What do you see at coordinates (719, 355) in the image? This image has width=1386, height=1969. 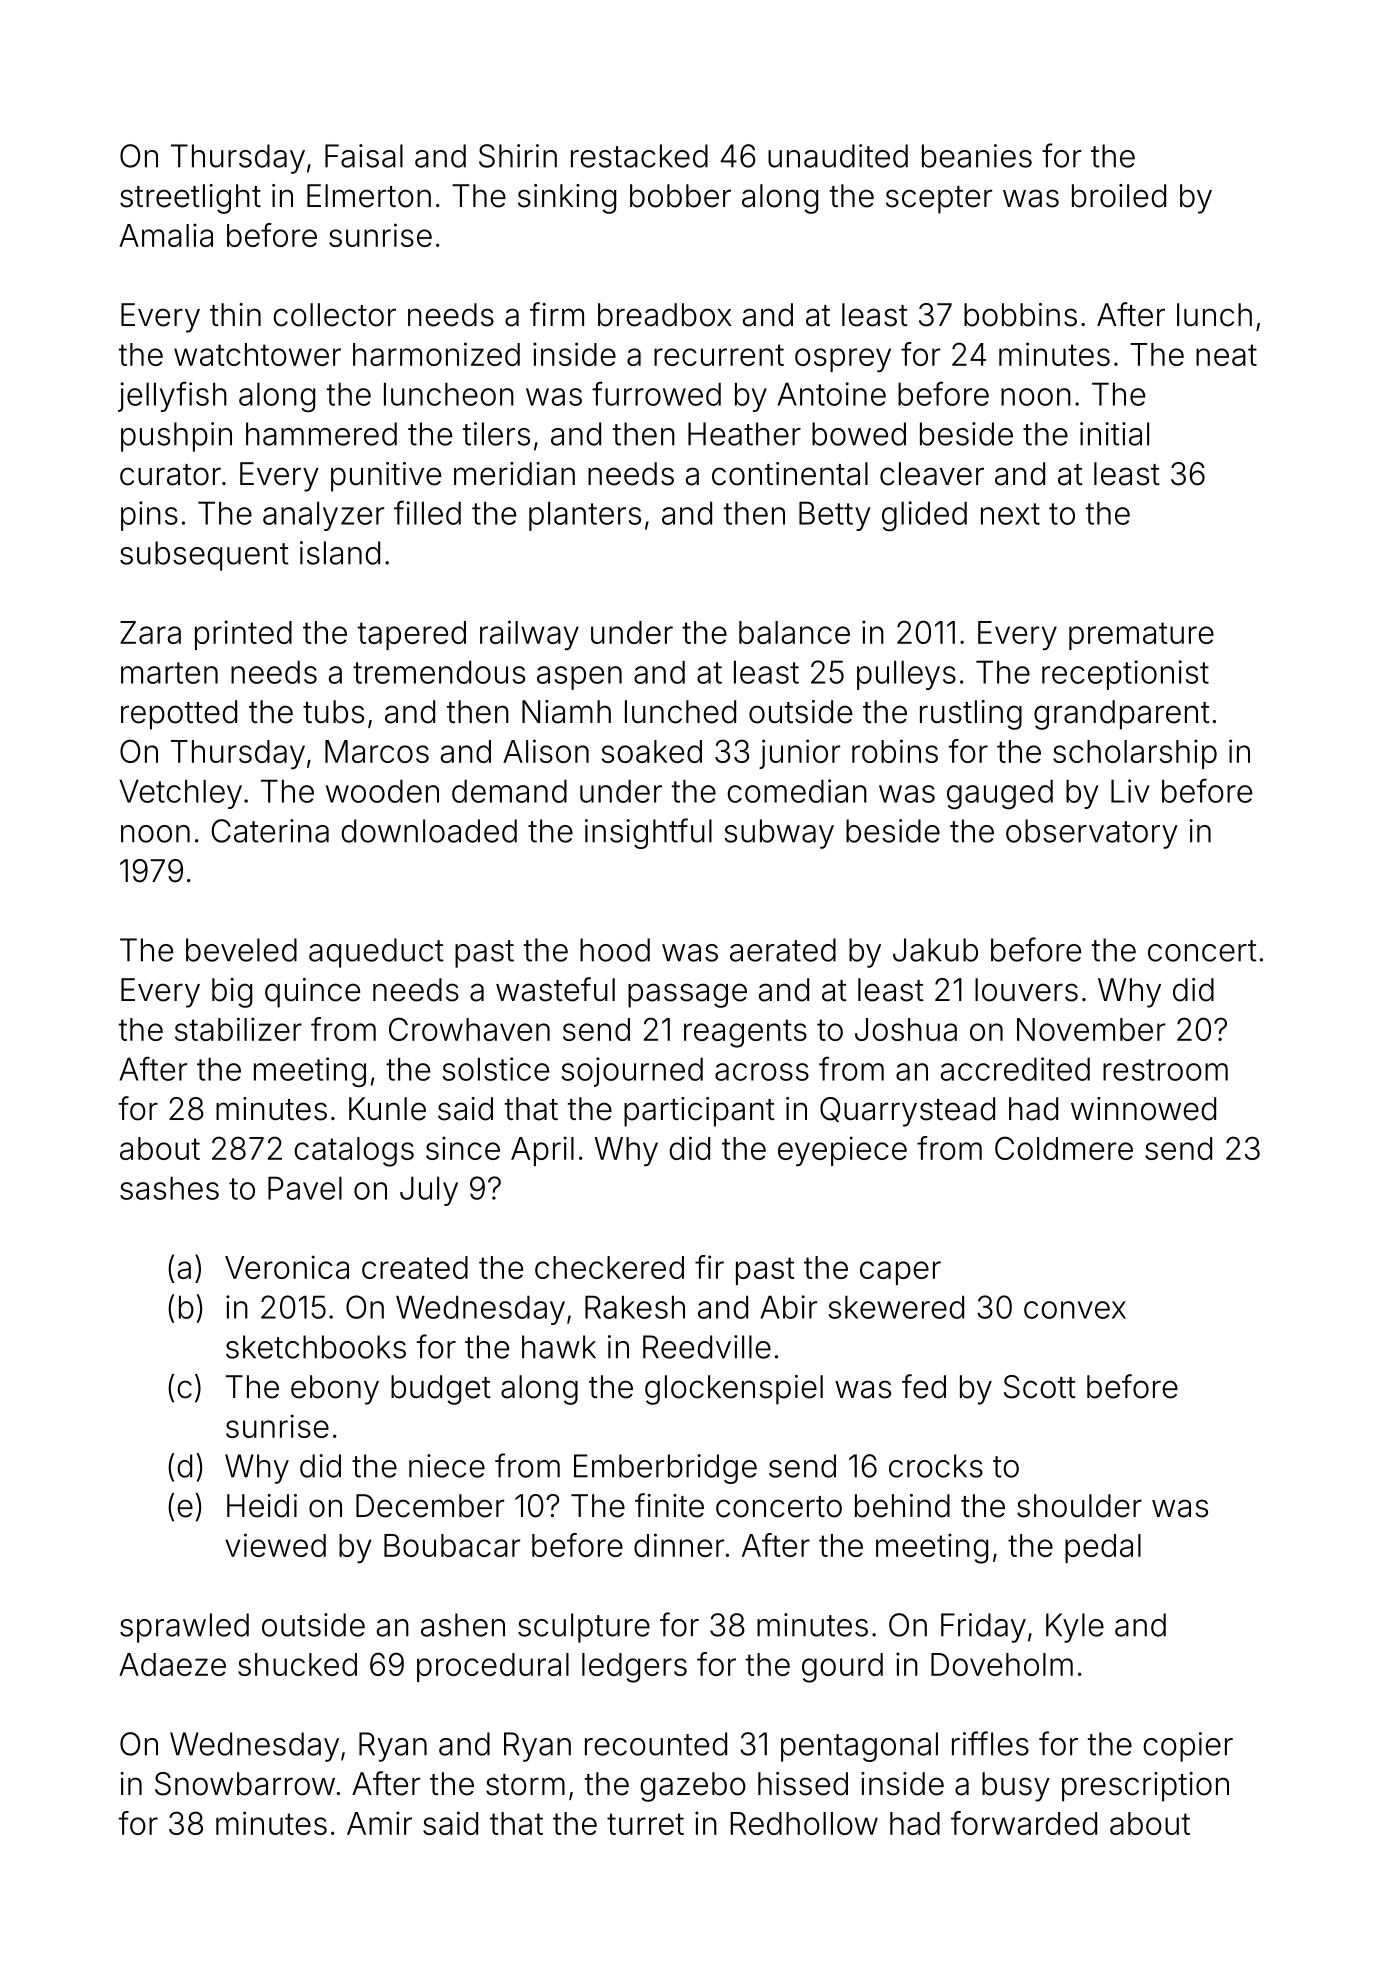 I see `recurrent` at bounding box center [719, 355].
